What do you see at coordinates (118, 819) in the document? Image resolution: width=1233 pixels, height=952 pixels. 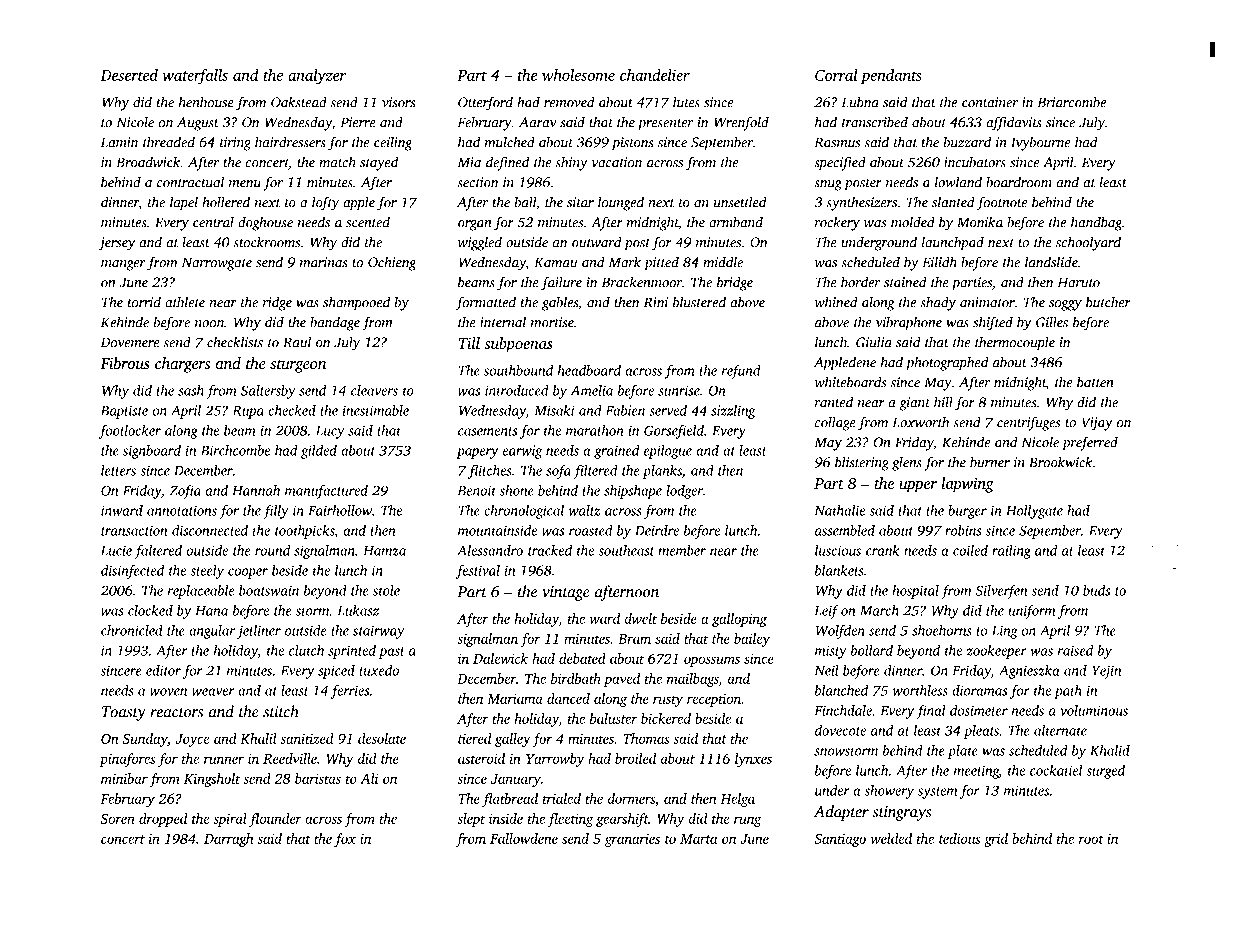 I see `Soren` at bounding box center [118, 819].
